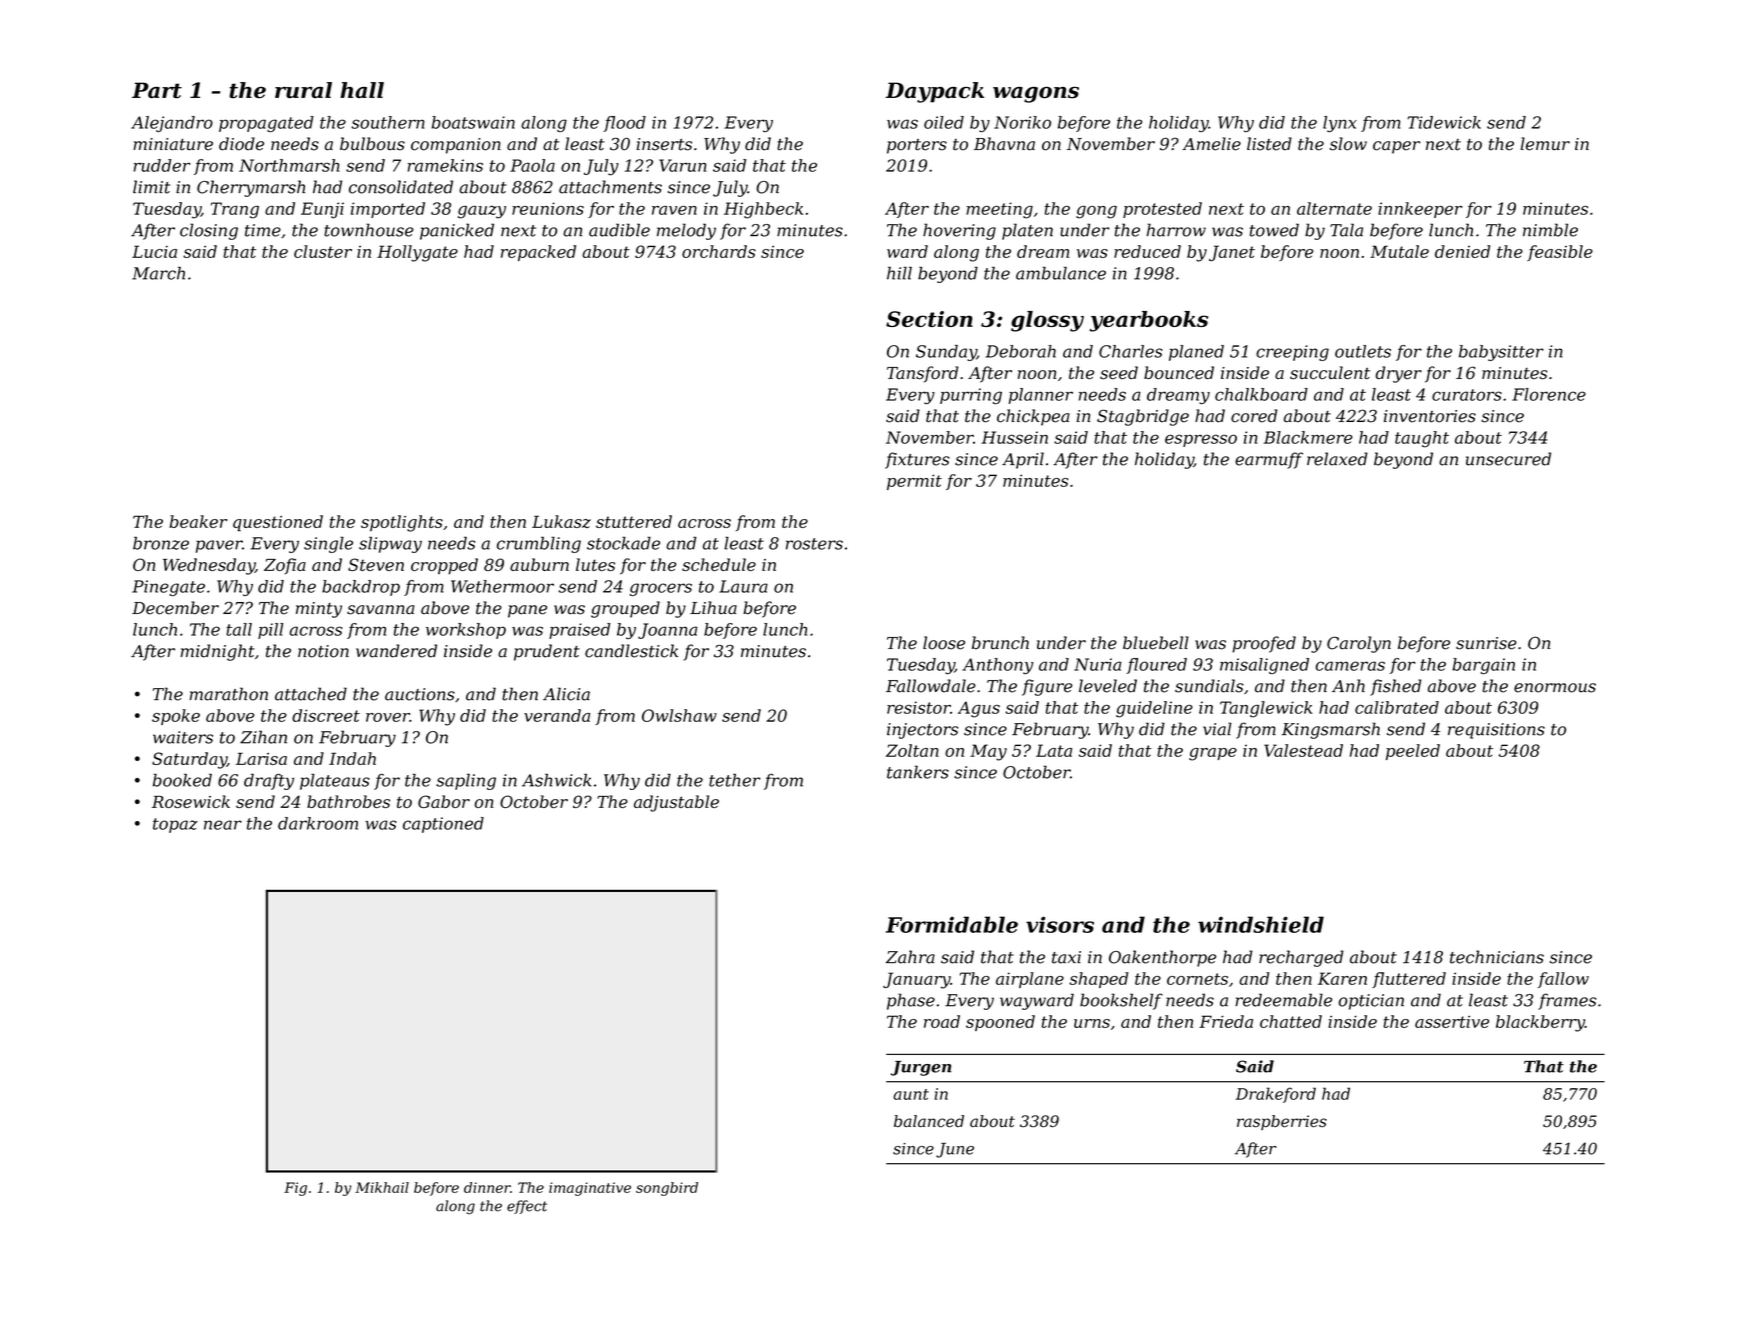 Image resolution: width=1737 pixels, height=1342 pixels. What do you see at coordinates (955, 1150) in the screenshot?
I see `June` at bounding box center [955, 1150].
